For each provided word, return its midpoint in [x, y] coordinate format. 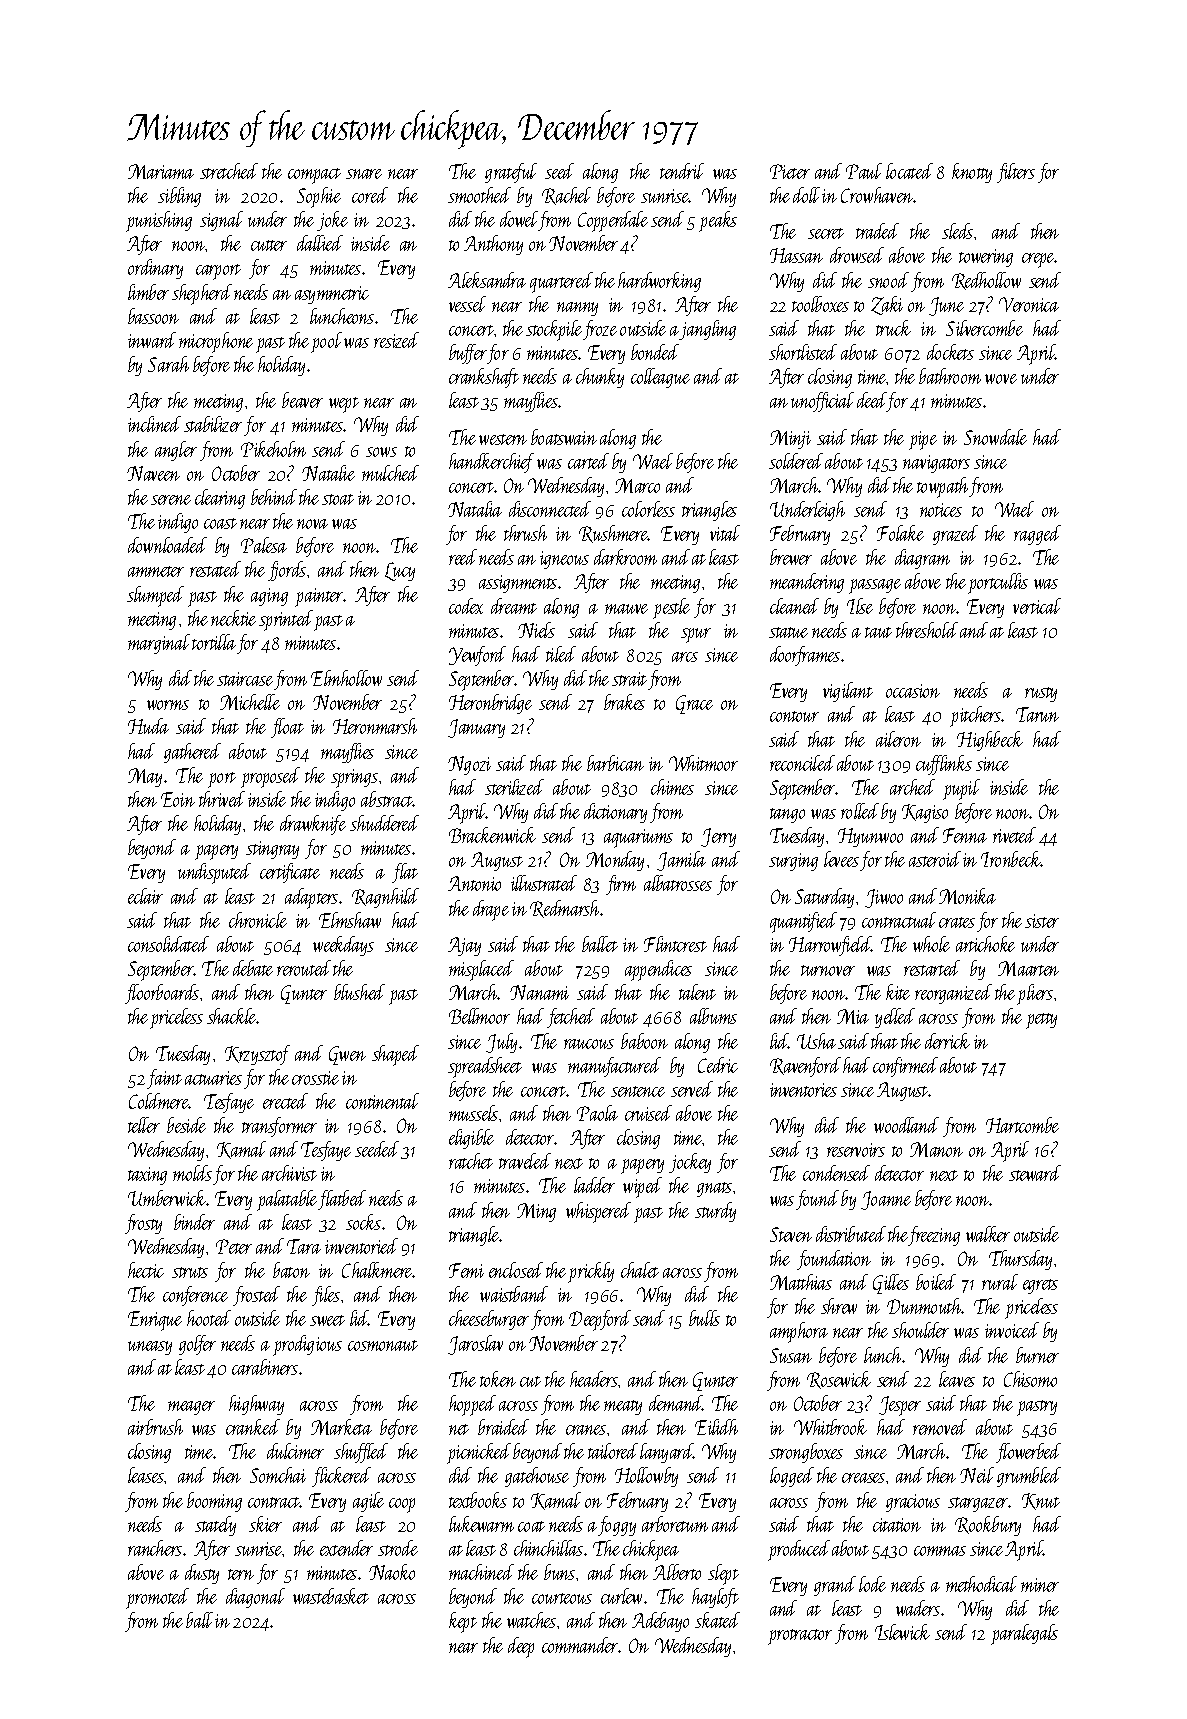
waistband [514, 1294]
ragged [1037, 535]
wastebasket [331, 1596]
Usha [816, 1041]
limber [148, 292]
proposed [270, 777]
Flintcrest [675, 944]
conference [195, 1296]
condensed [836, 1173]
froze [600, 330]
